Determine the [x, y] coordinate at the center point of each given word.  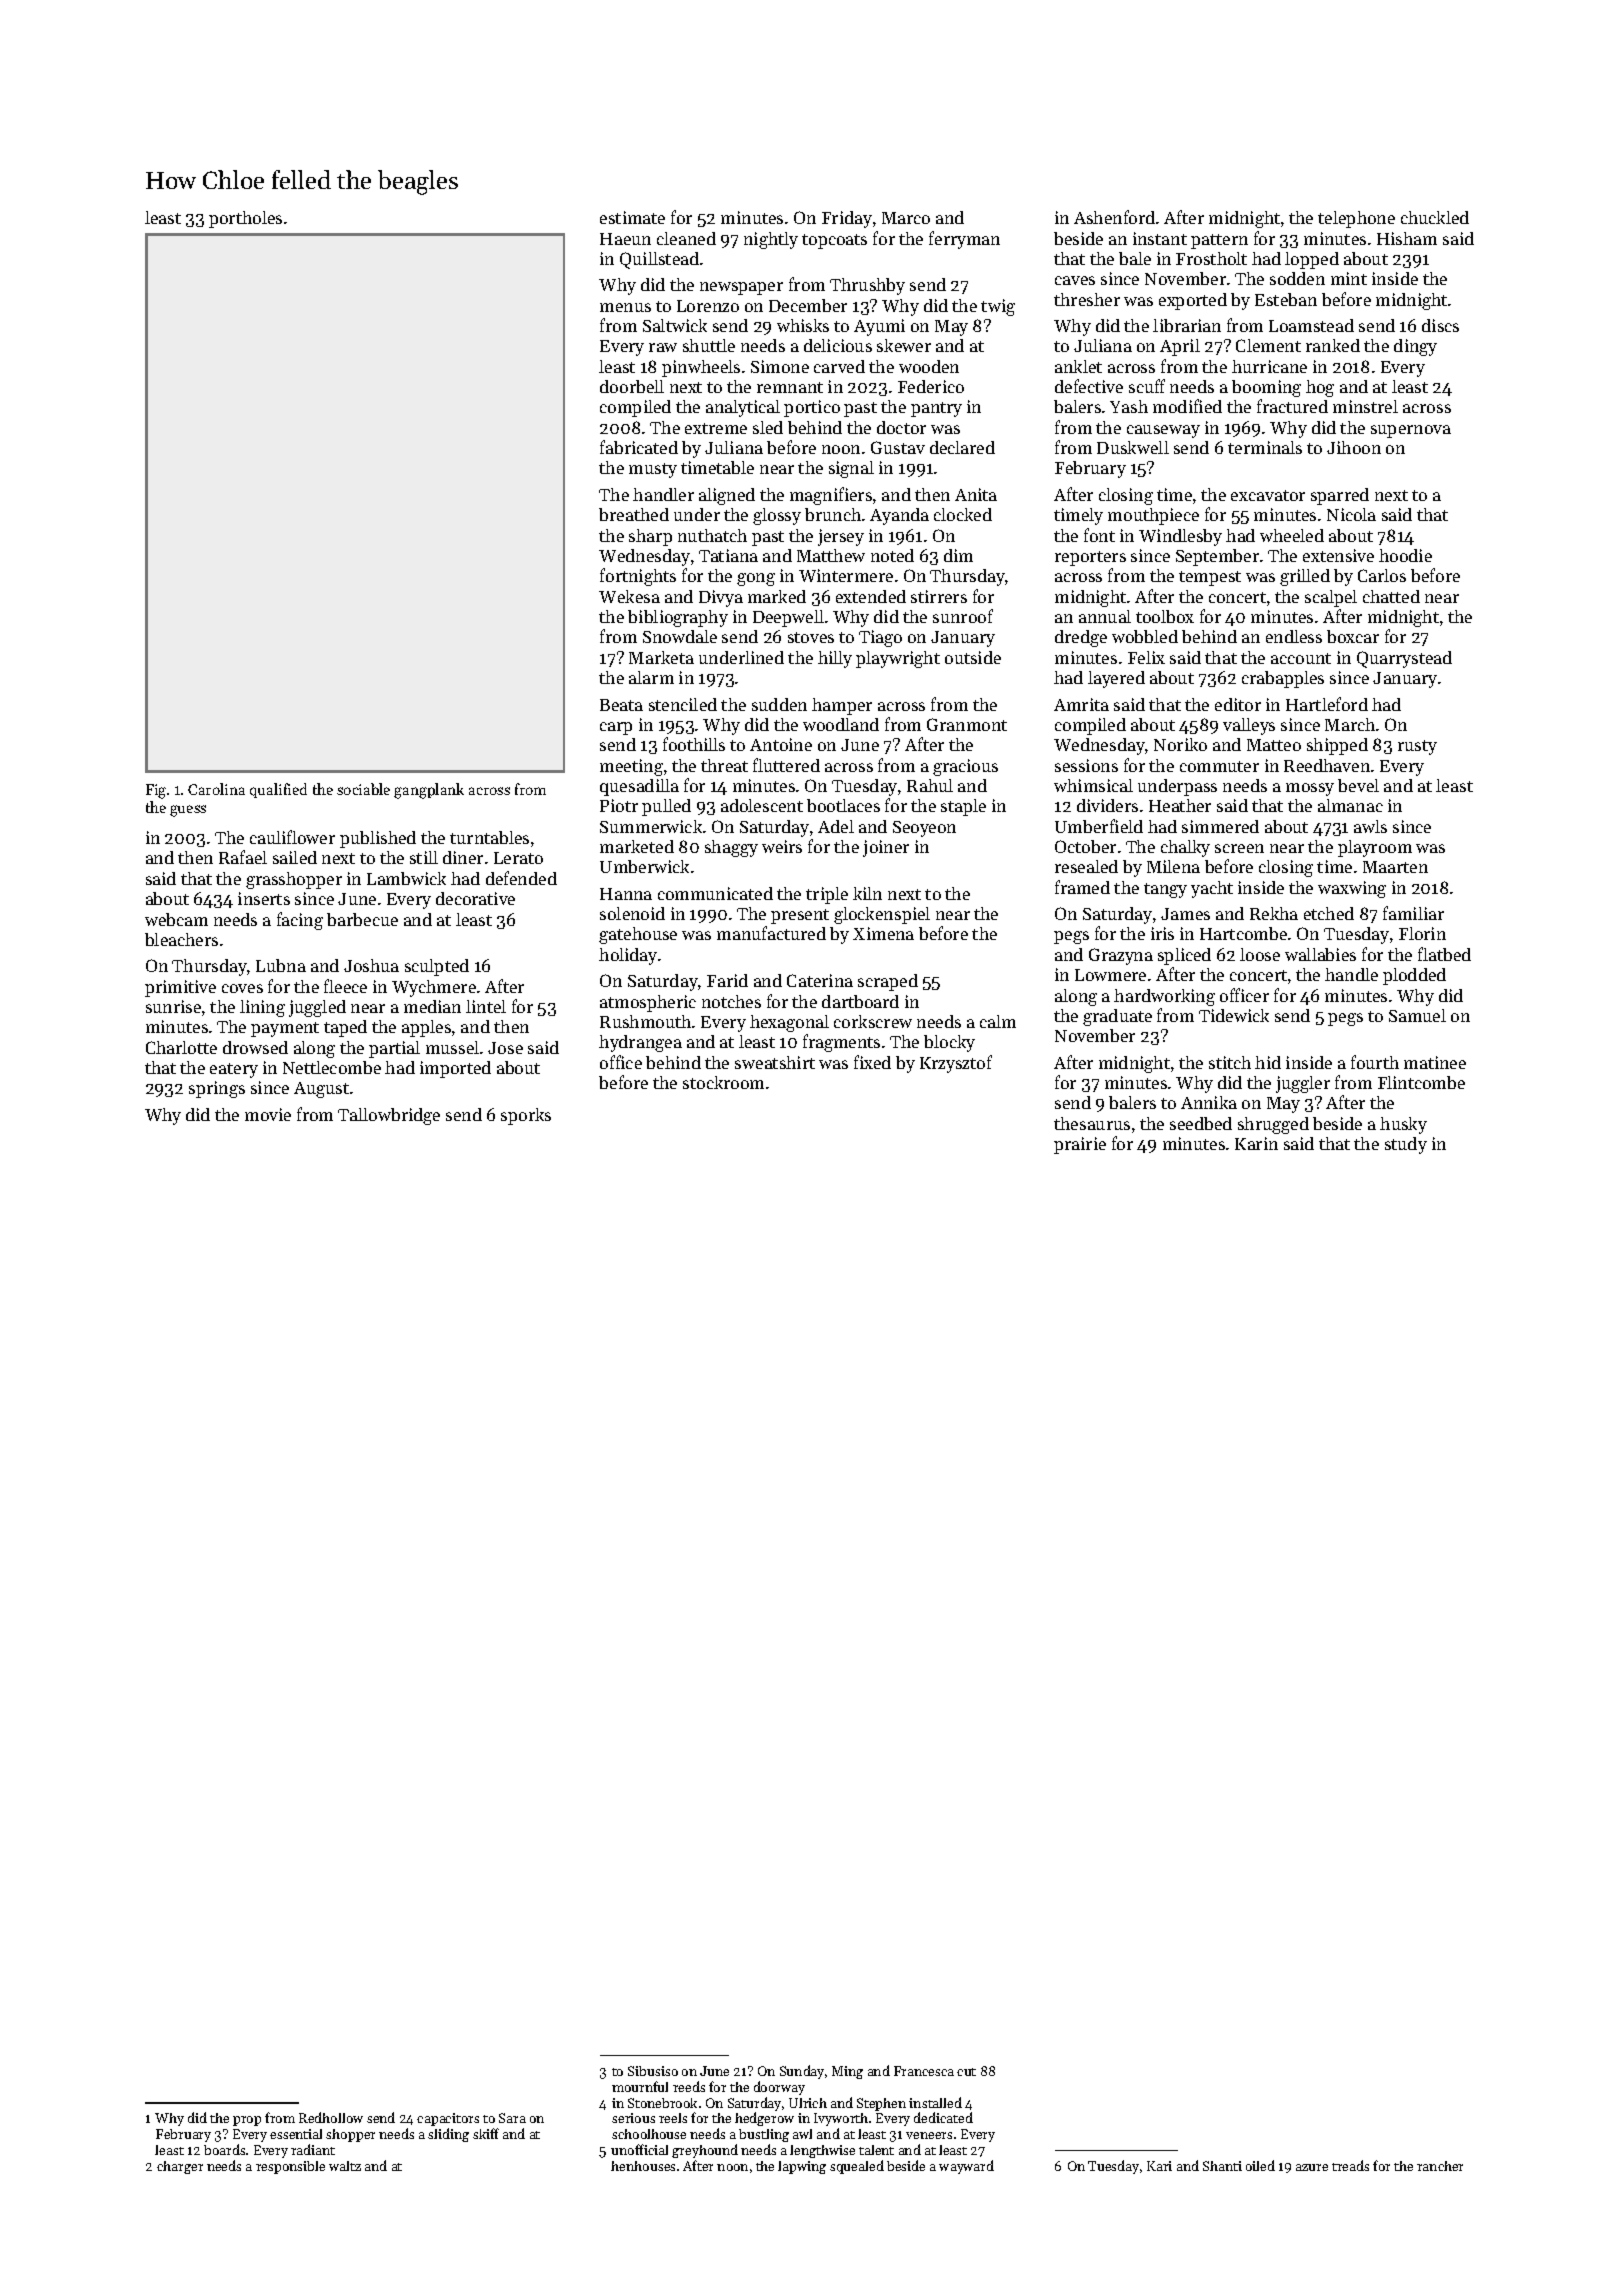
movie [268, 1114]
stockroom [723, 1082]
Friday [847, 219]
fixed [872, 1062]
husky [1403, 1125]
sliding [448, 2135]
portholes [245, 219]
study [1406, 1145]
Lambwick [406, 878]
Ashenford [1114, 217]
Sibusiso [653, 2071]
